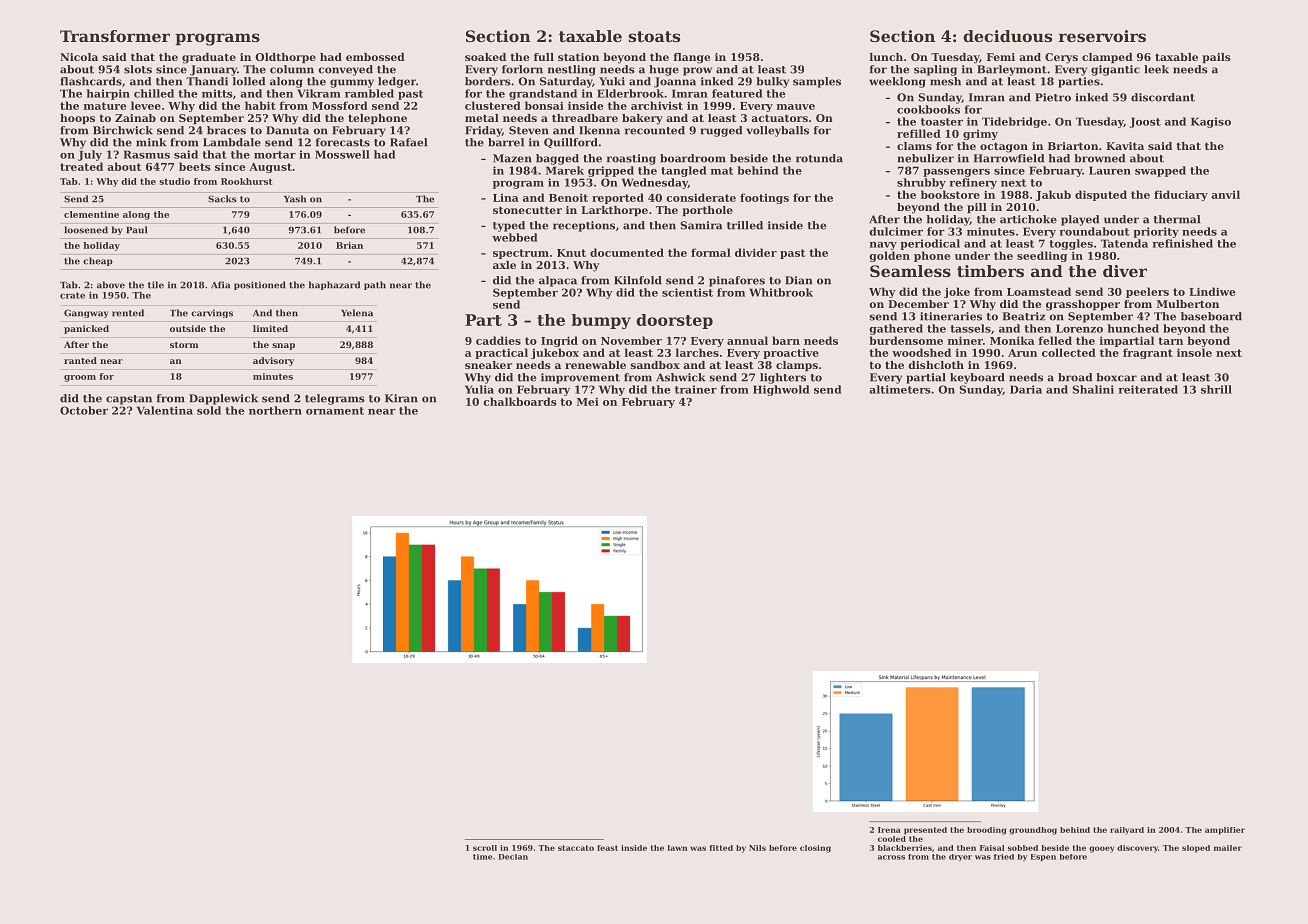 This screenshot has height=924, width=1308. Describe the element at coordinates (209, 58) in the screenshot. I see `graduate` at that location.
